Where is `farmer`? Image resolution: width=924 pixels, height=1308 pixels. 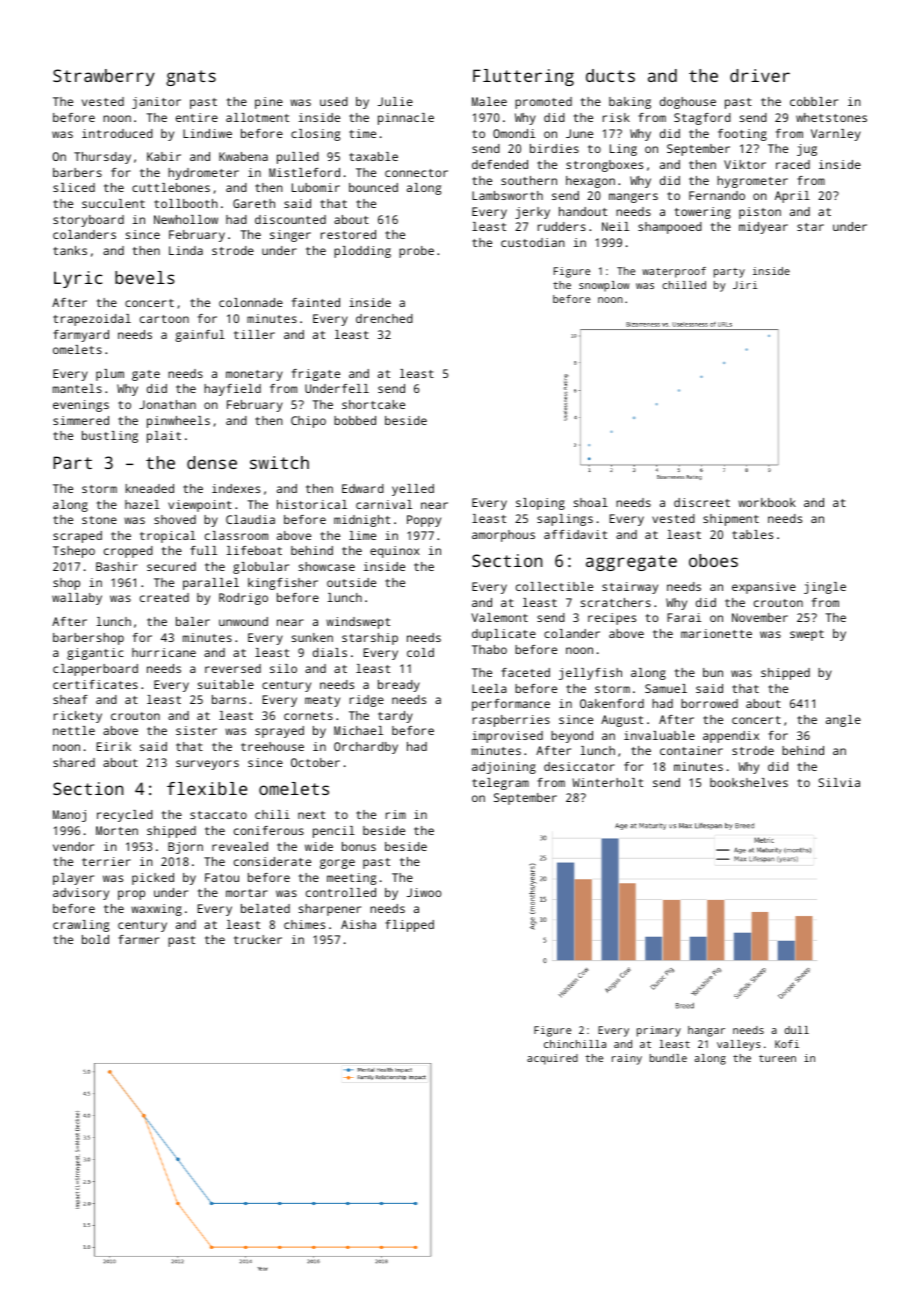 farmer is located at coordinates (138, 939).
